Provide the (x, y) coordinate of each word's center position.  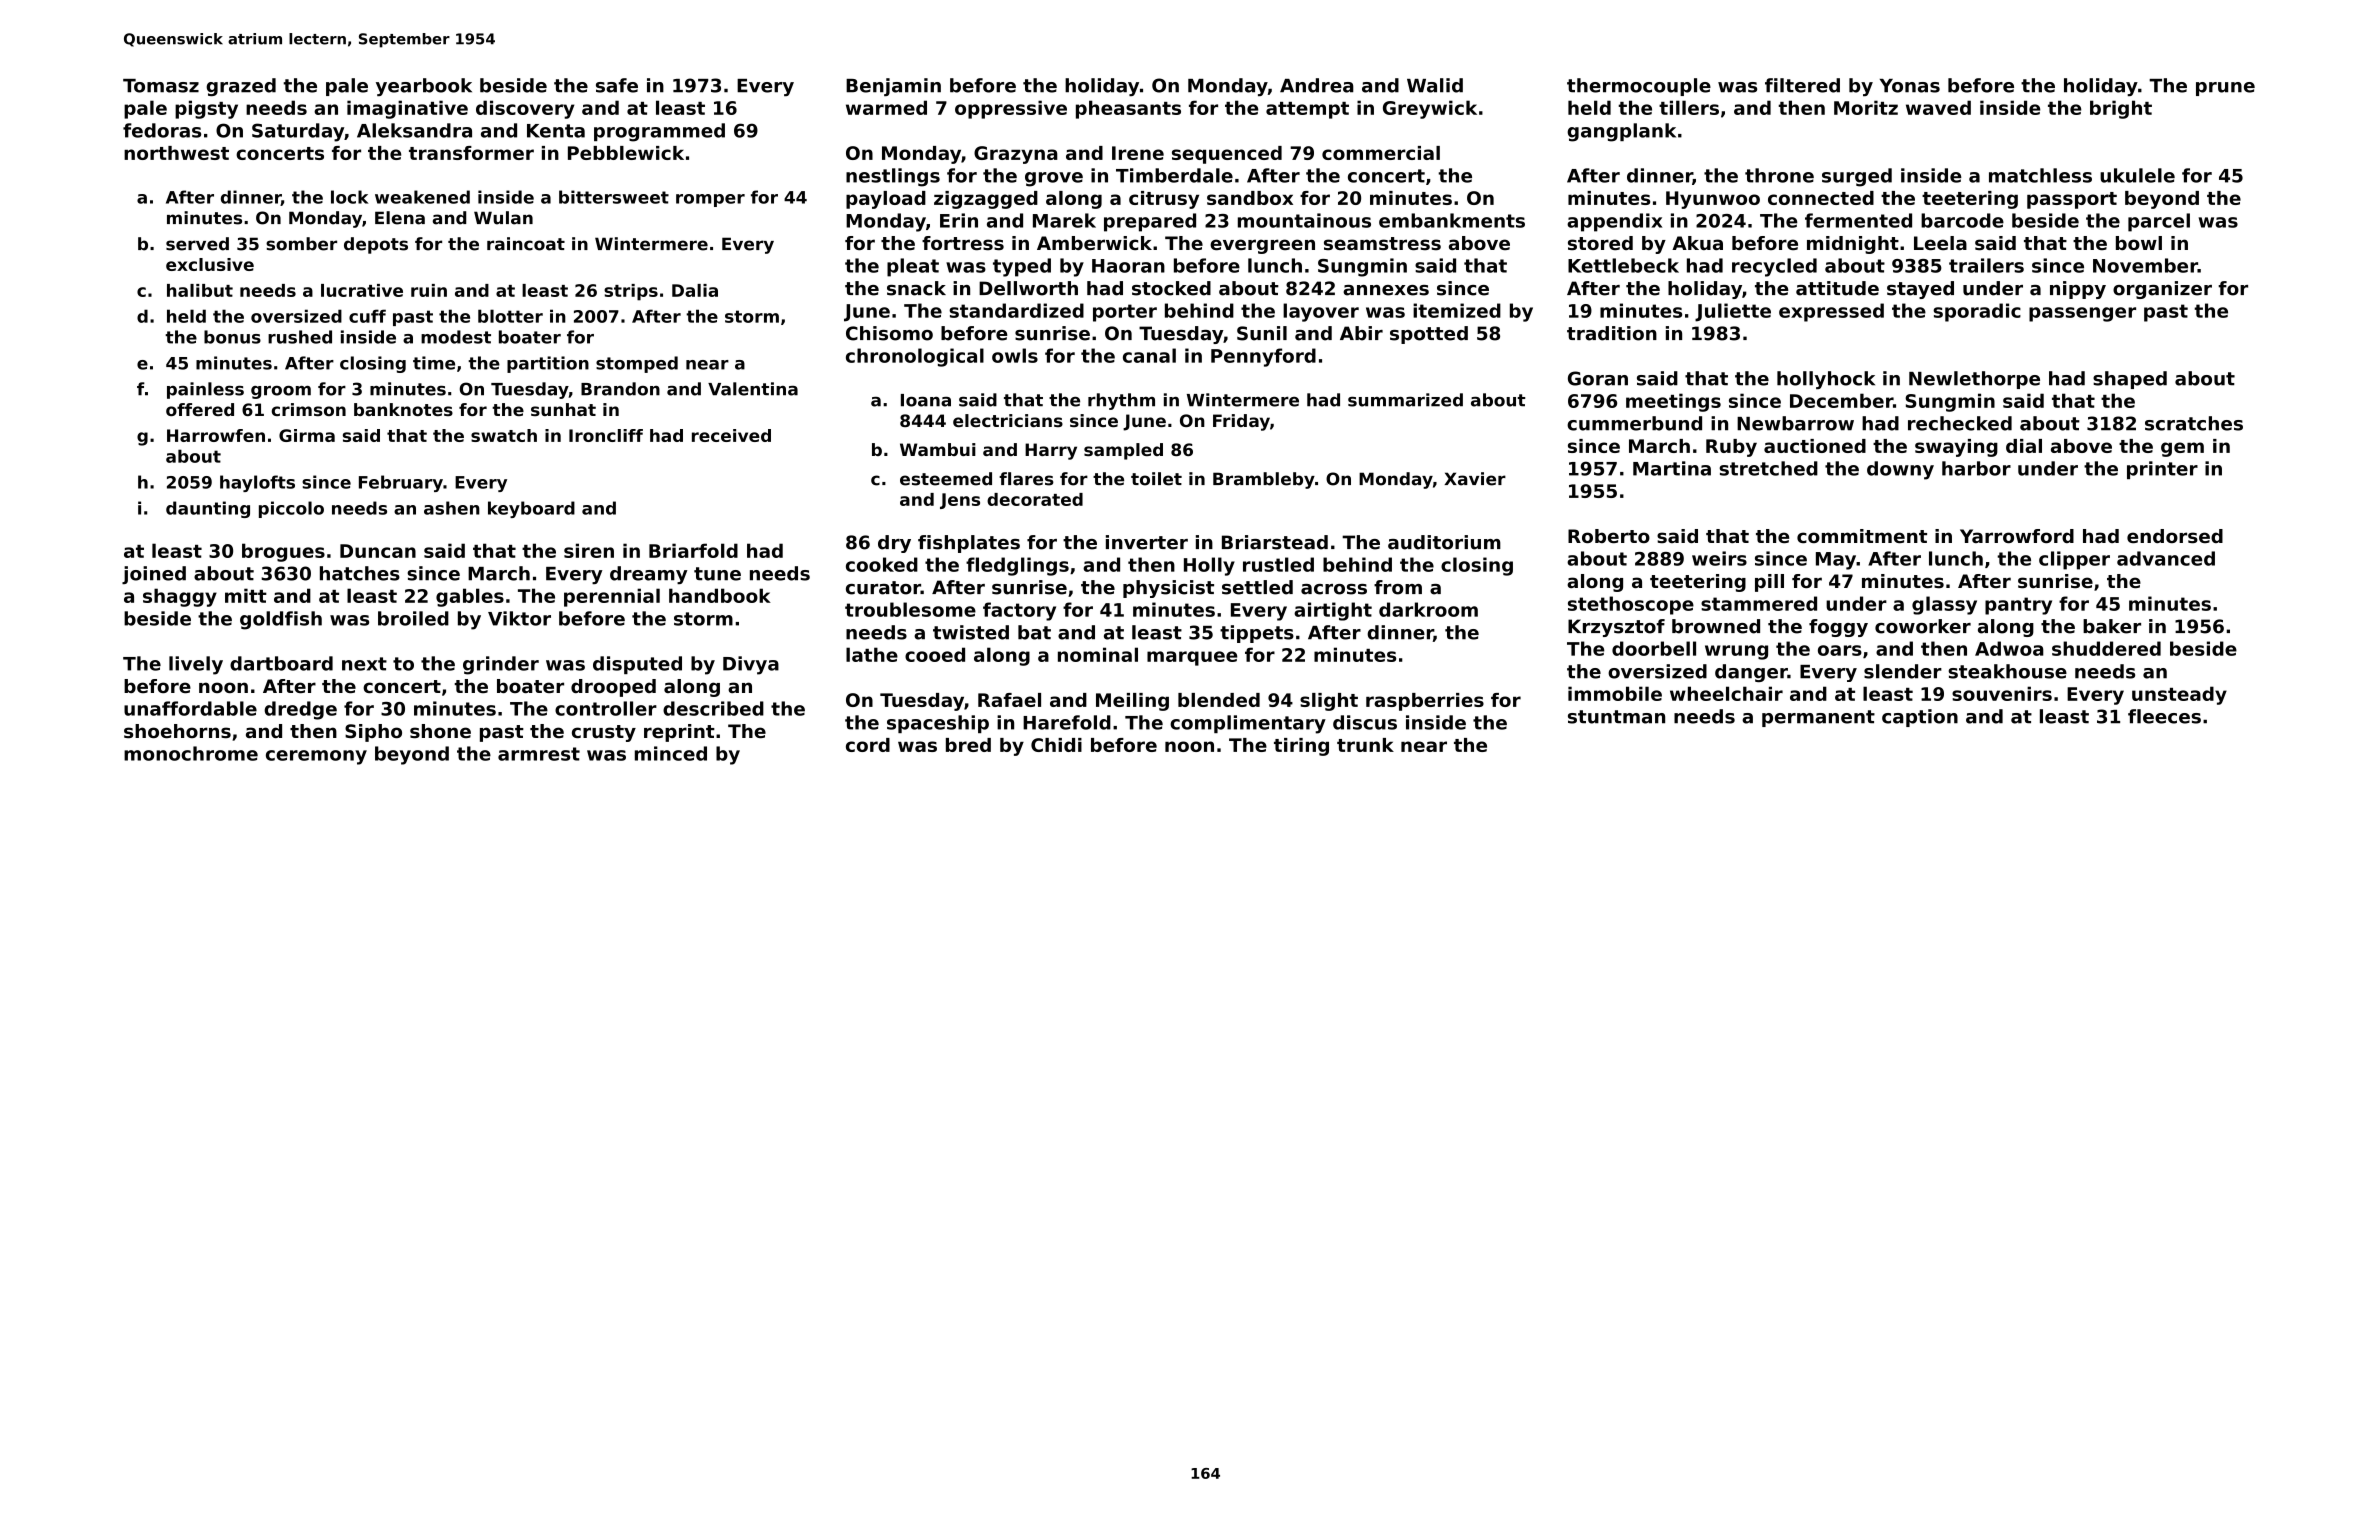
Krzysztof (1616, 628)
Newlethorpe (1974, 380)
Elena (400, 218)
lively (196, 665)
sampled (1123, 451)
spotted (1429, 335)
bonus (232, 337)
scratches (2194, 423)
